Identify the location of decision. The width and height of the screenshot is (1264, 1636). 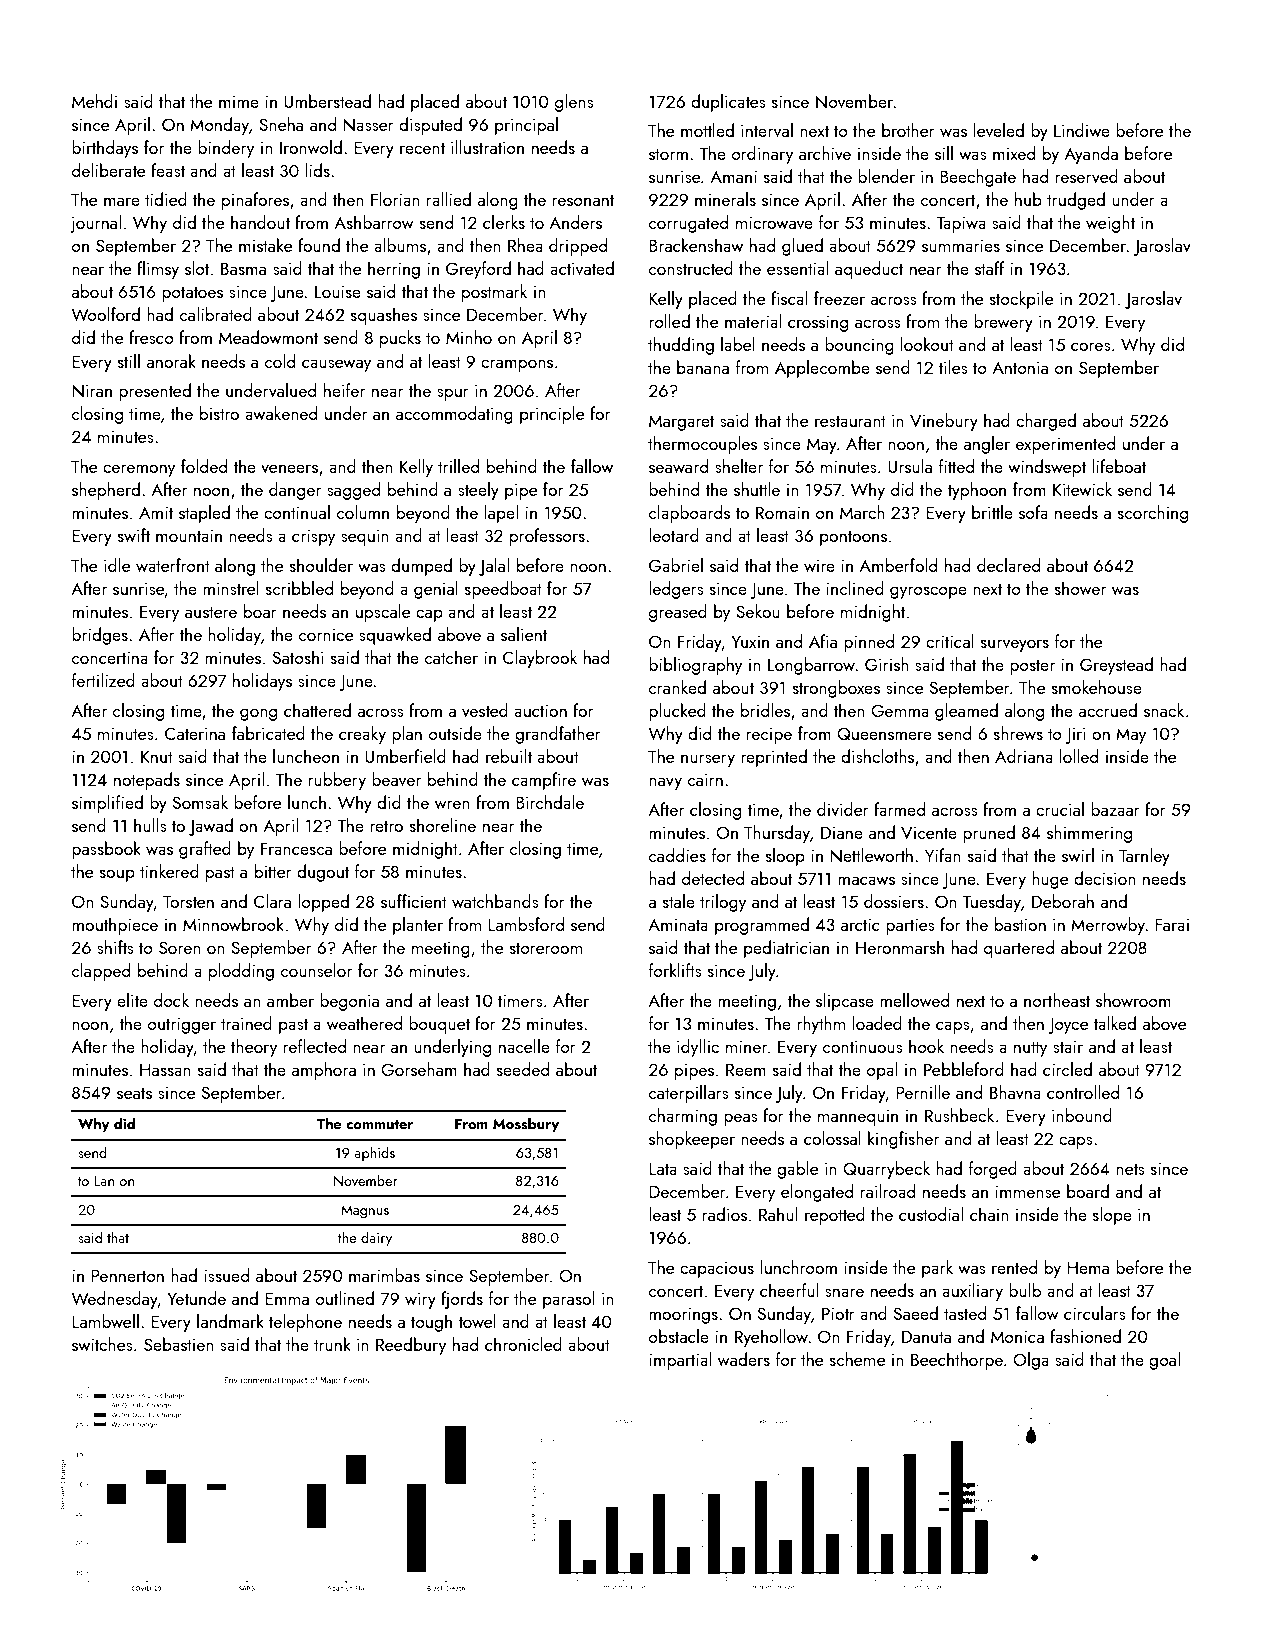
(1105, 878).
